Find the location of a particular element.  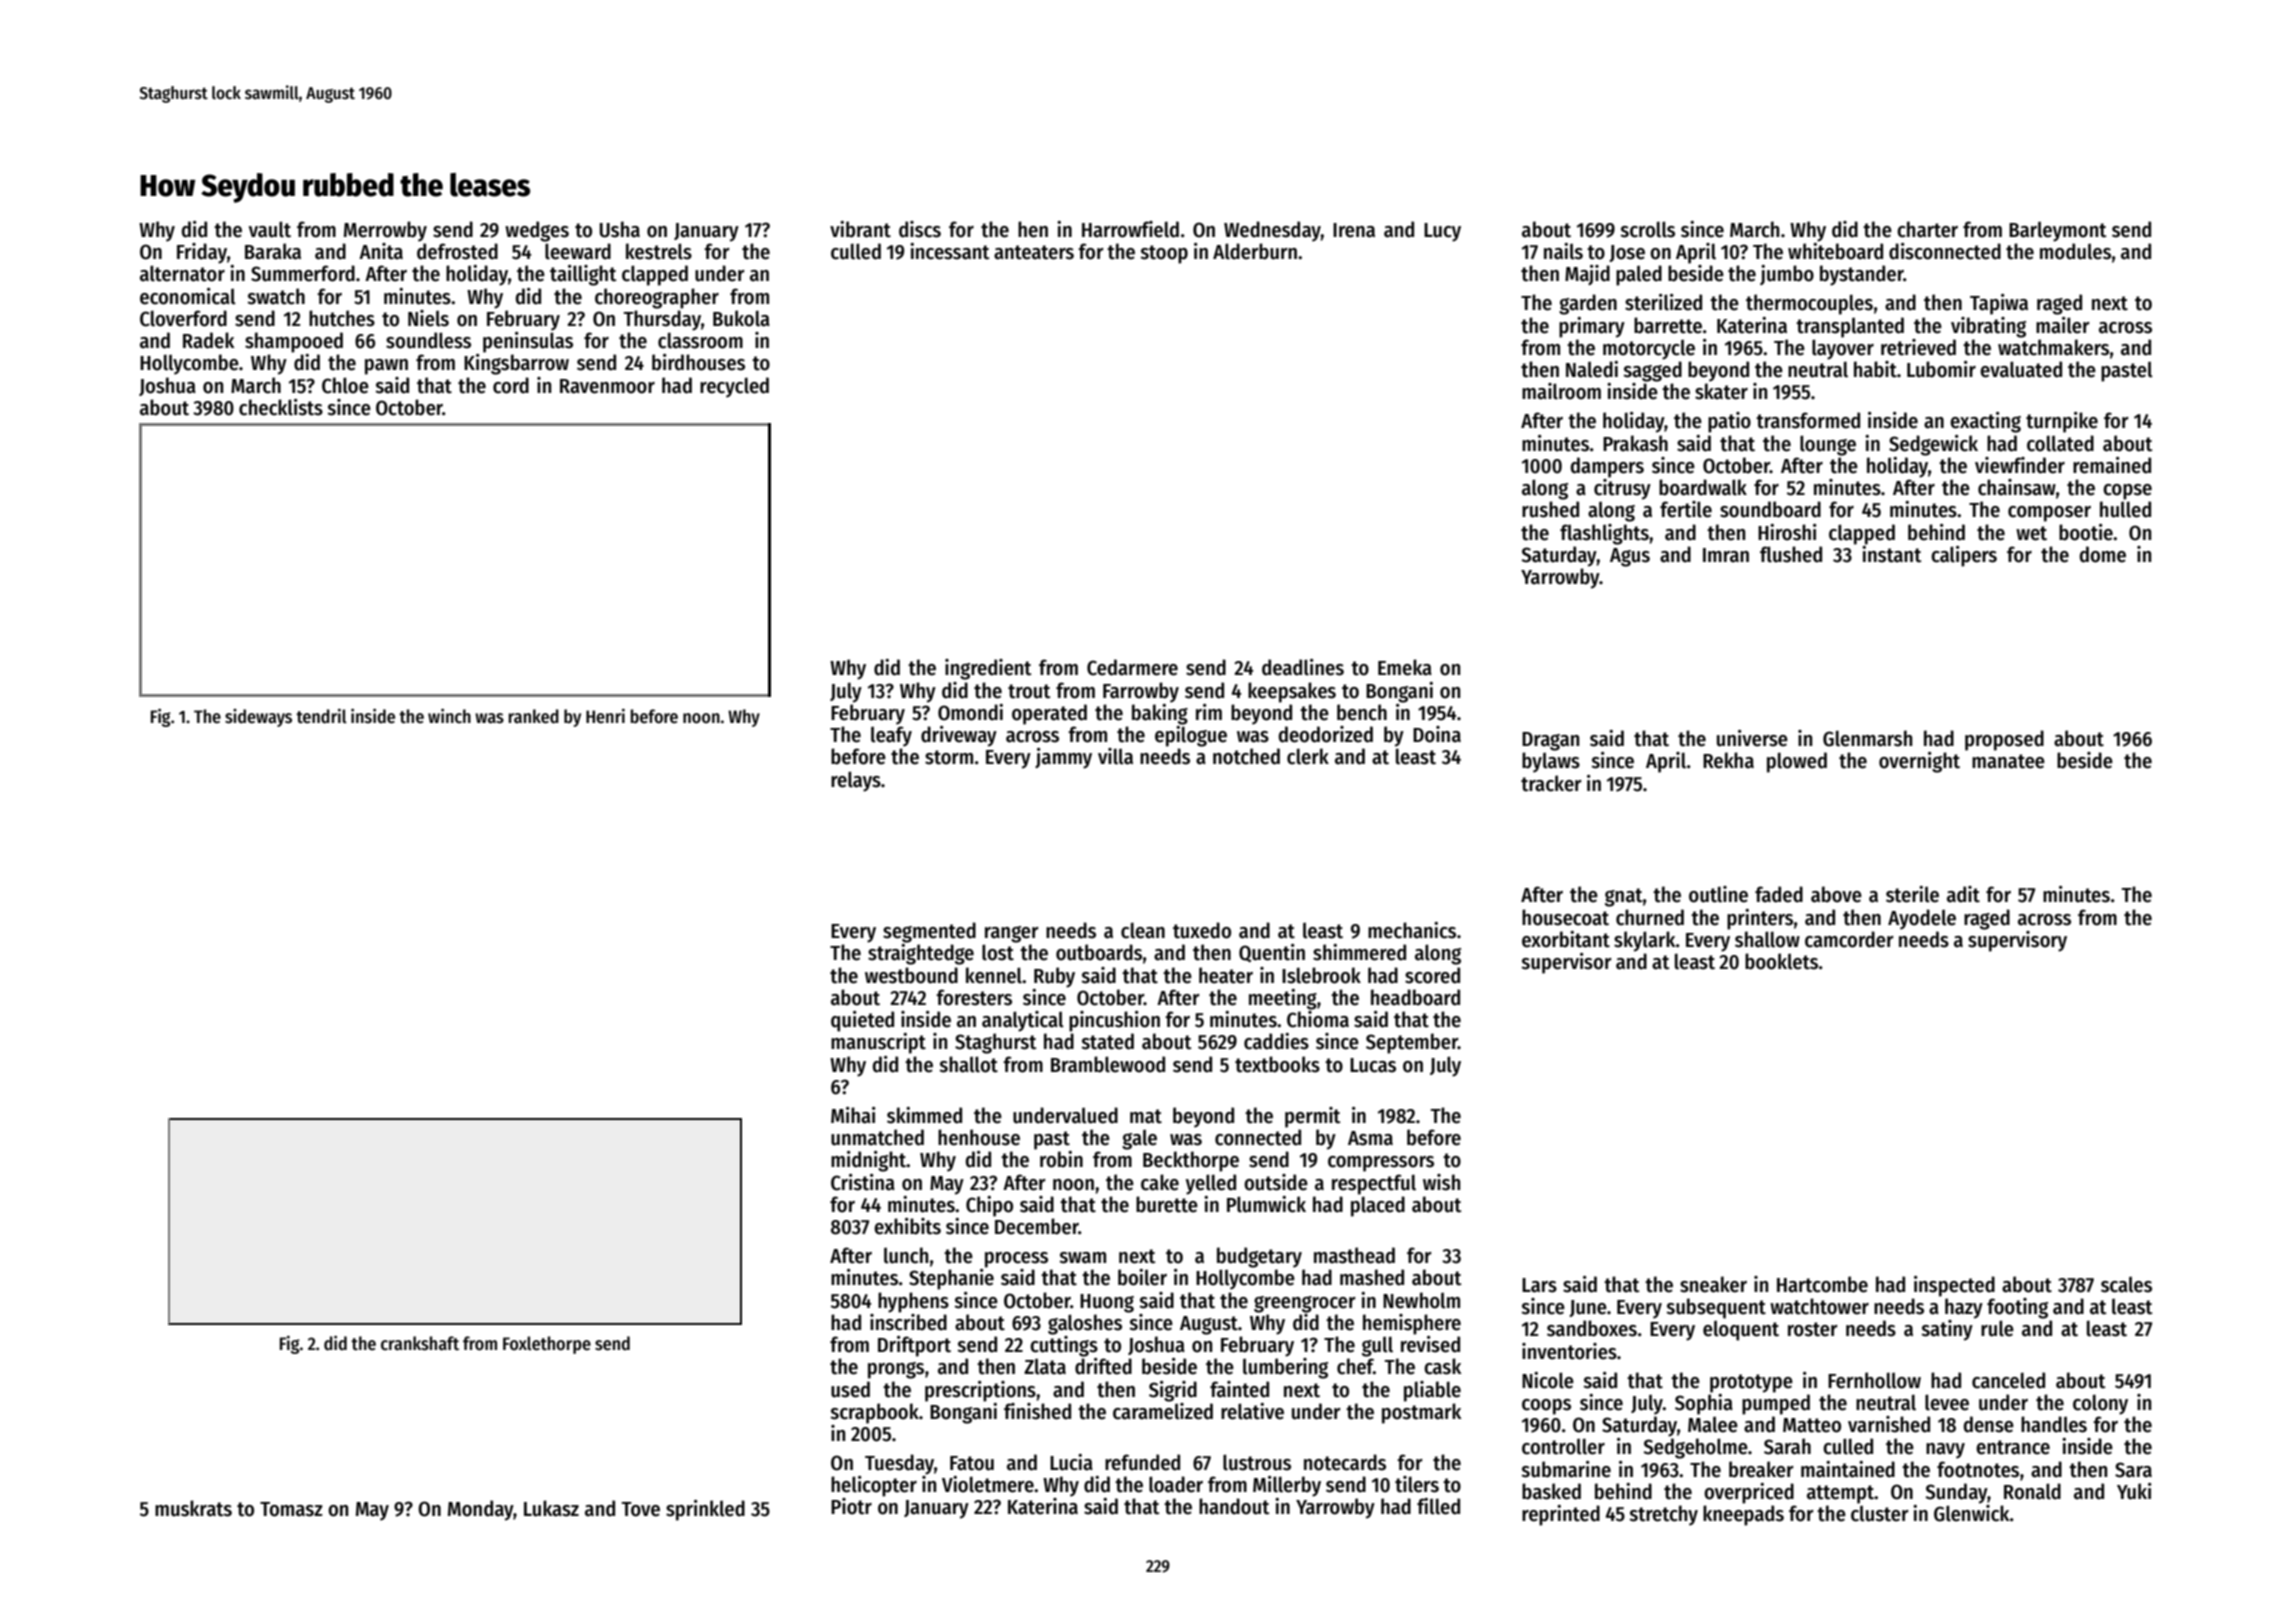

crankshaft is located at coordinates (420, 1343).
